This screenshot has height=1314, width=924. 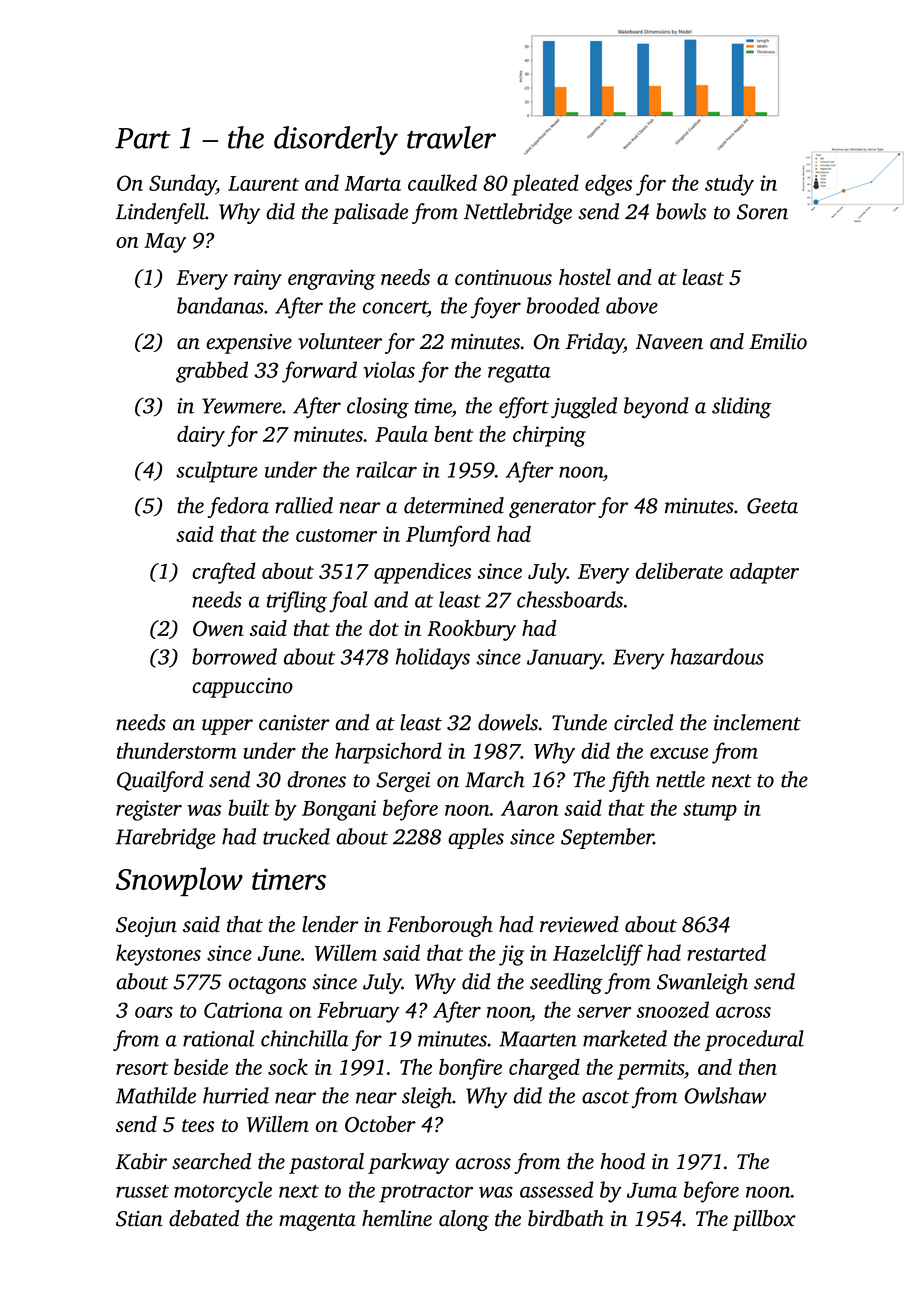 What do you see at coordinates (545, 185) in the screenshot?
I see `pleated` at bounding box center [545, 185].
